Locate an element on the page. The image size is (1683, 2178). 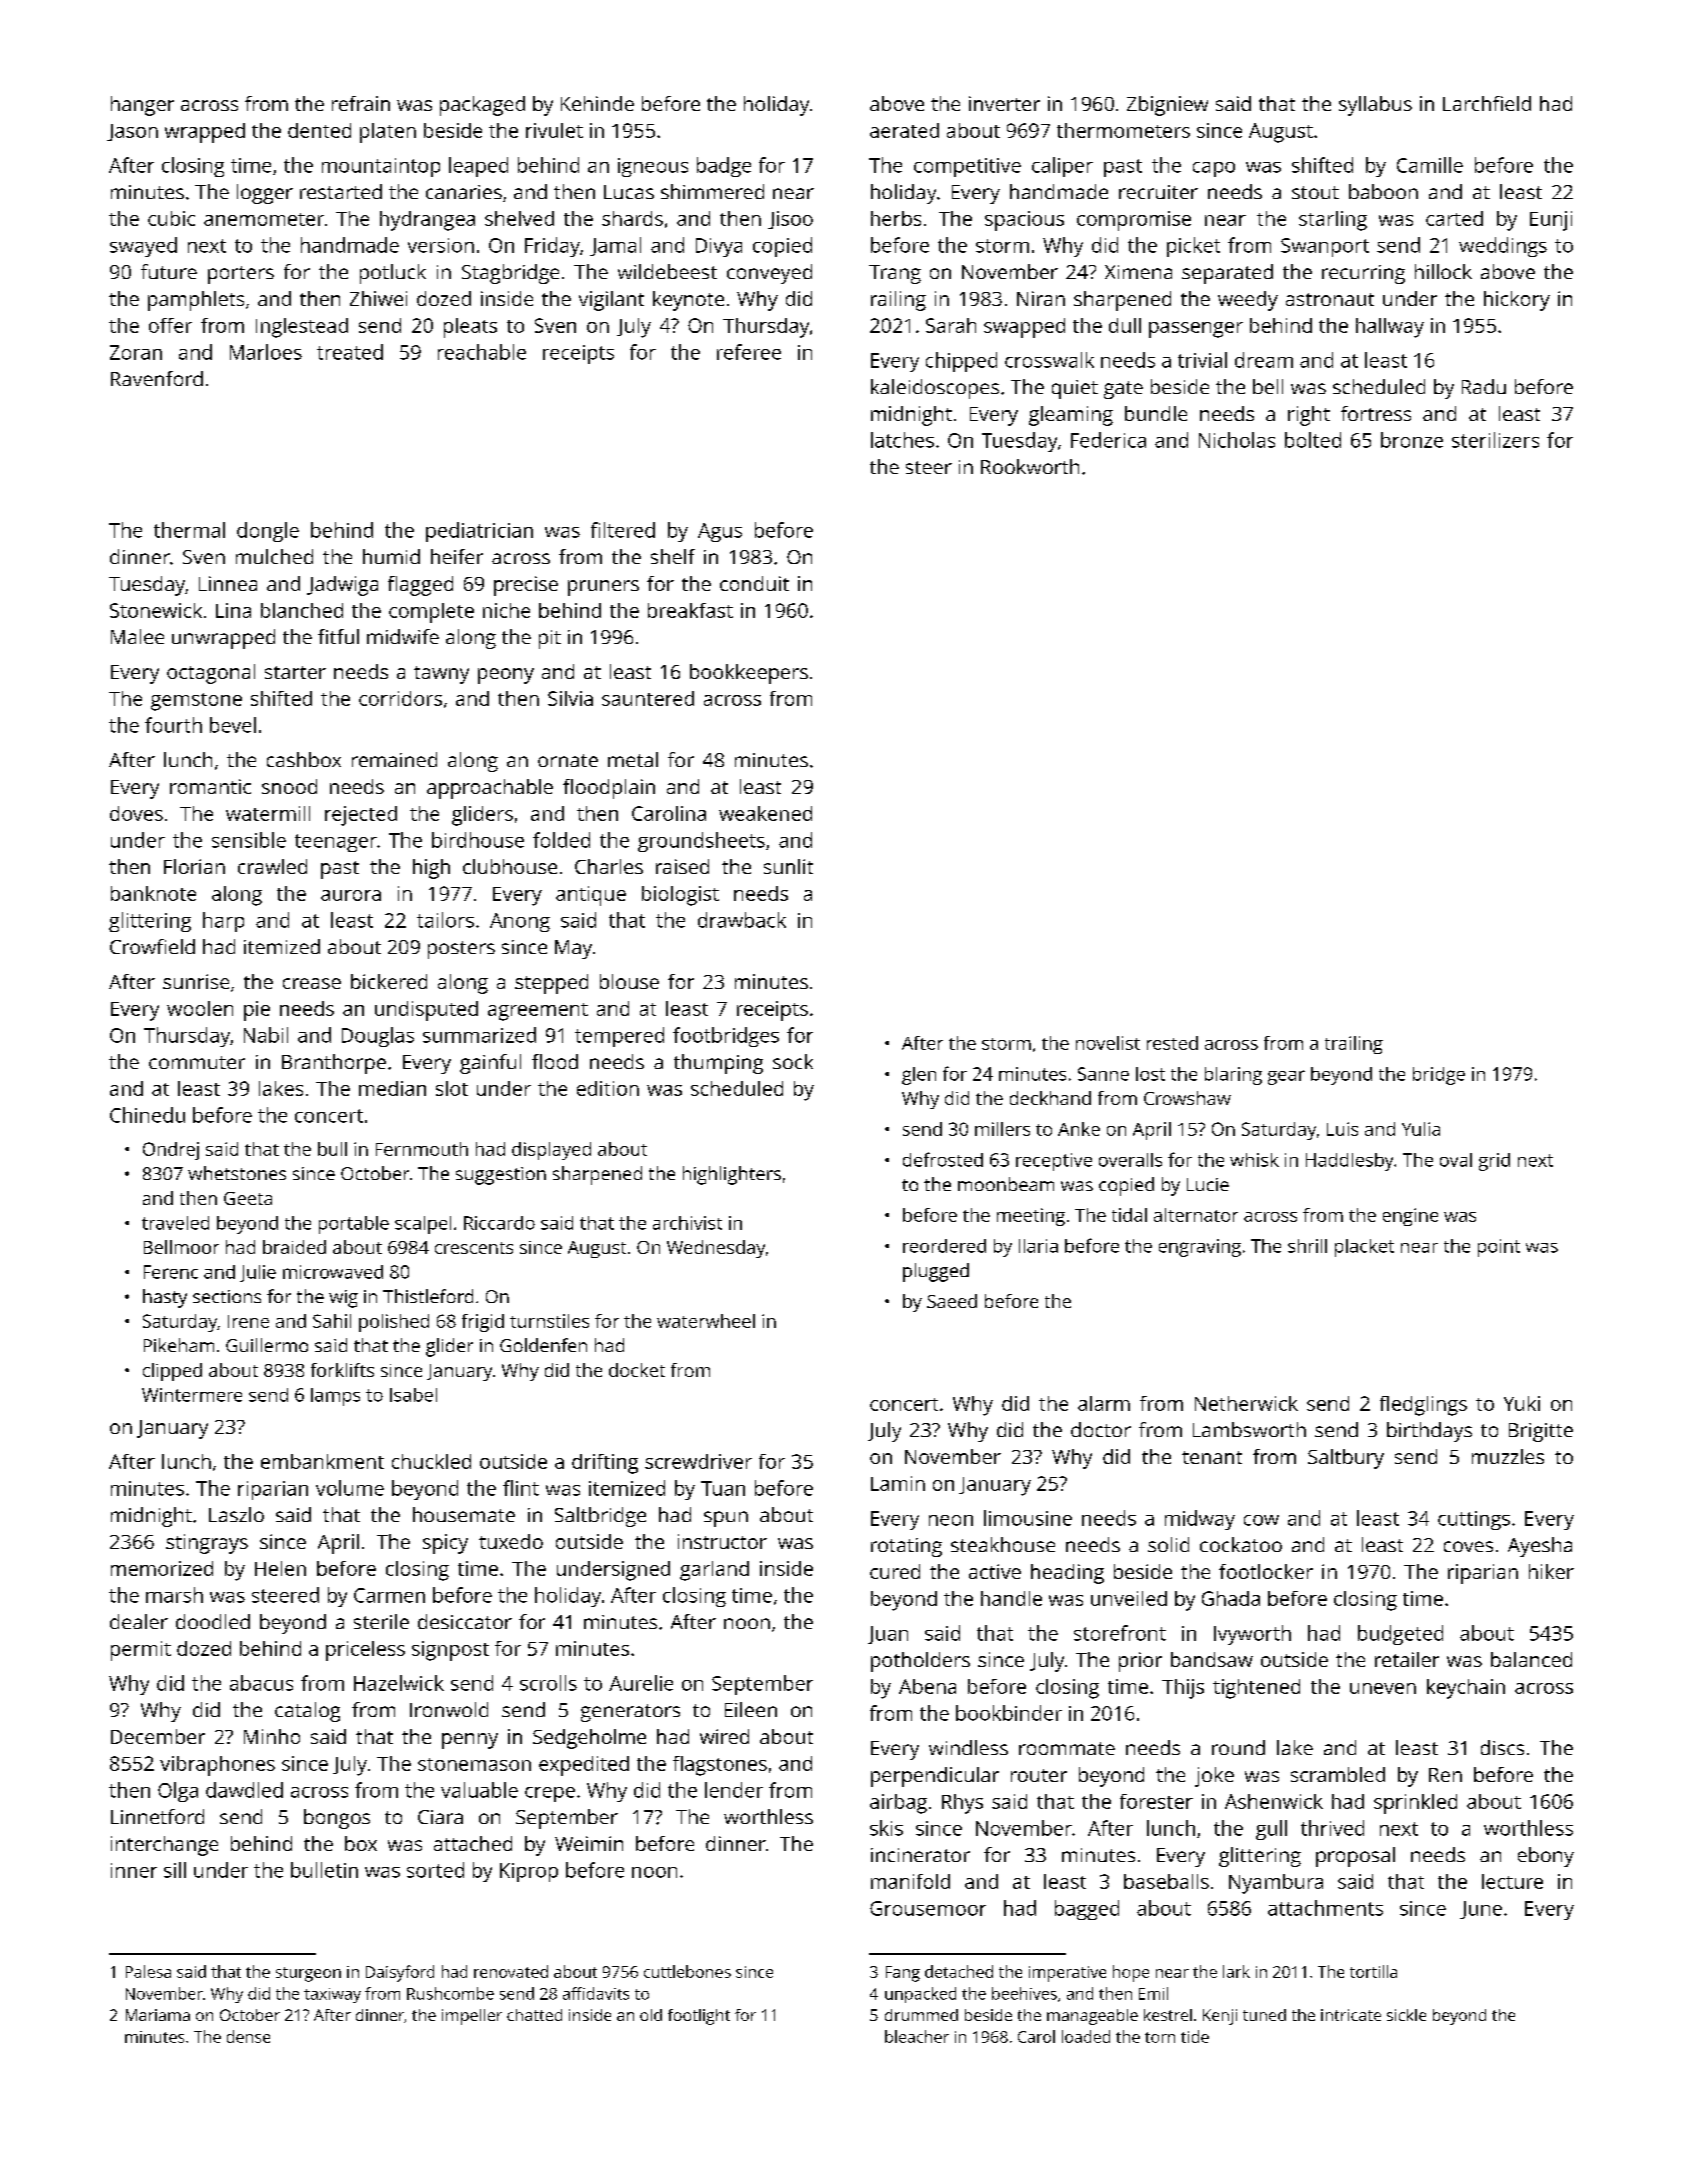
drifting is located at coordinates (605, 1464).
